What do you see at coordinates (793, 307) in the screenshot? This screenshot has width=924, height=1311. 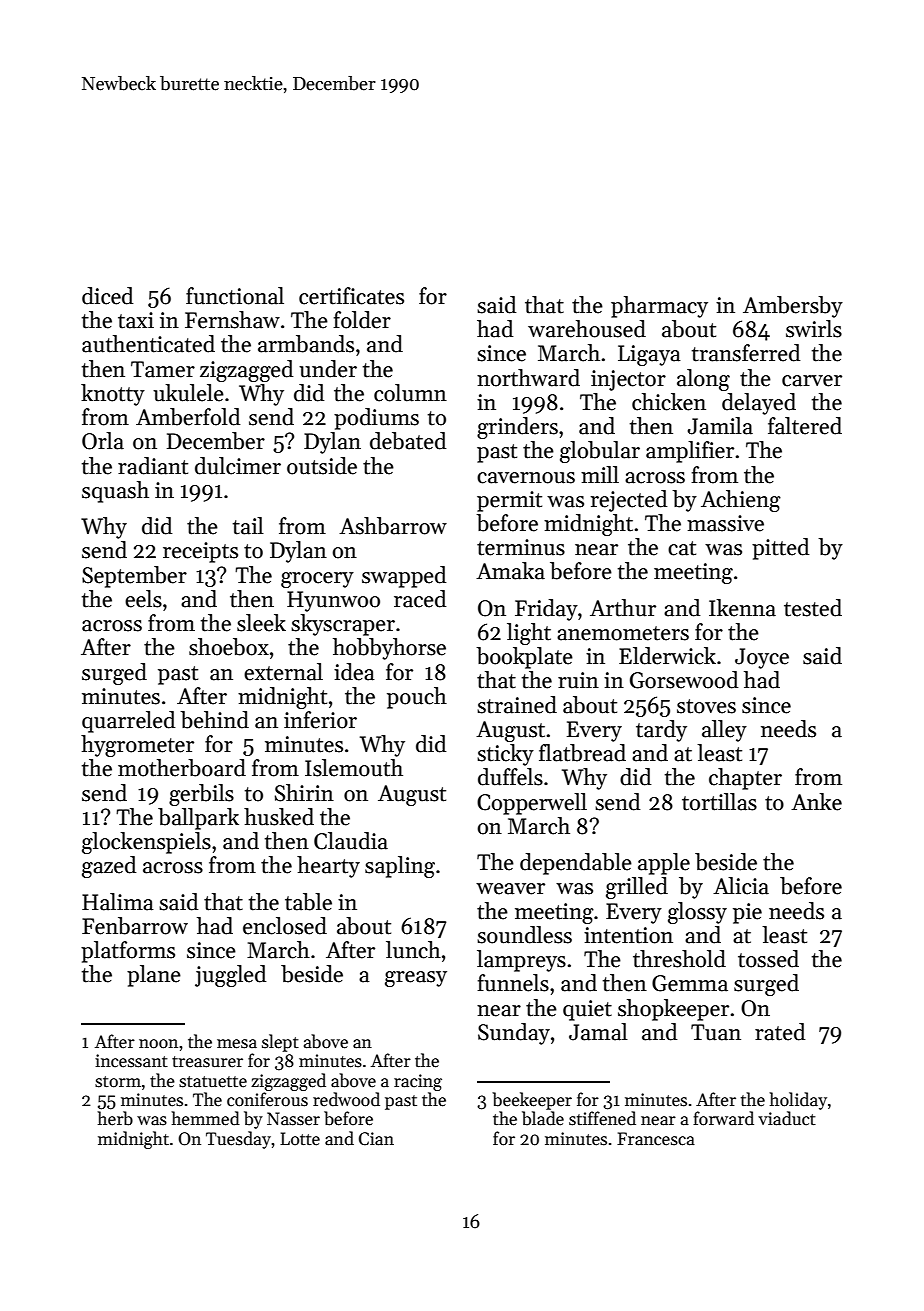 I see `Ambersby` at bounding box center [793, 307].
